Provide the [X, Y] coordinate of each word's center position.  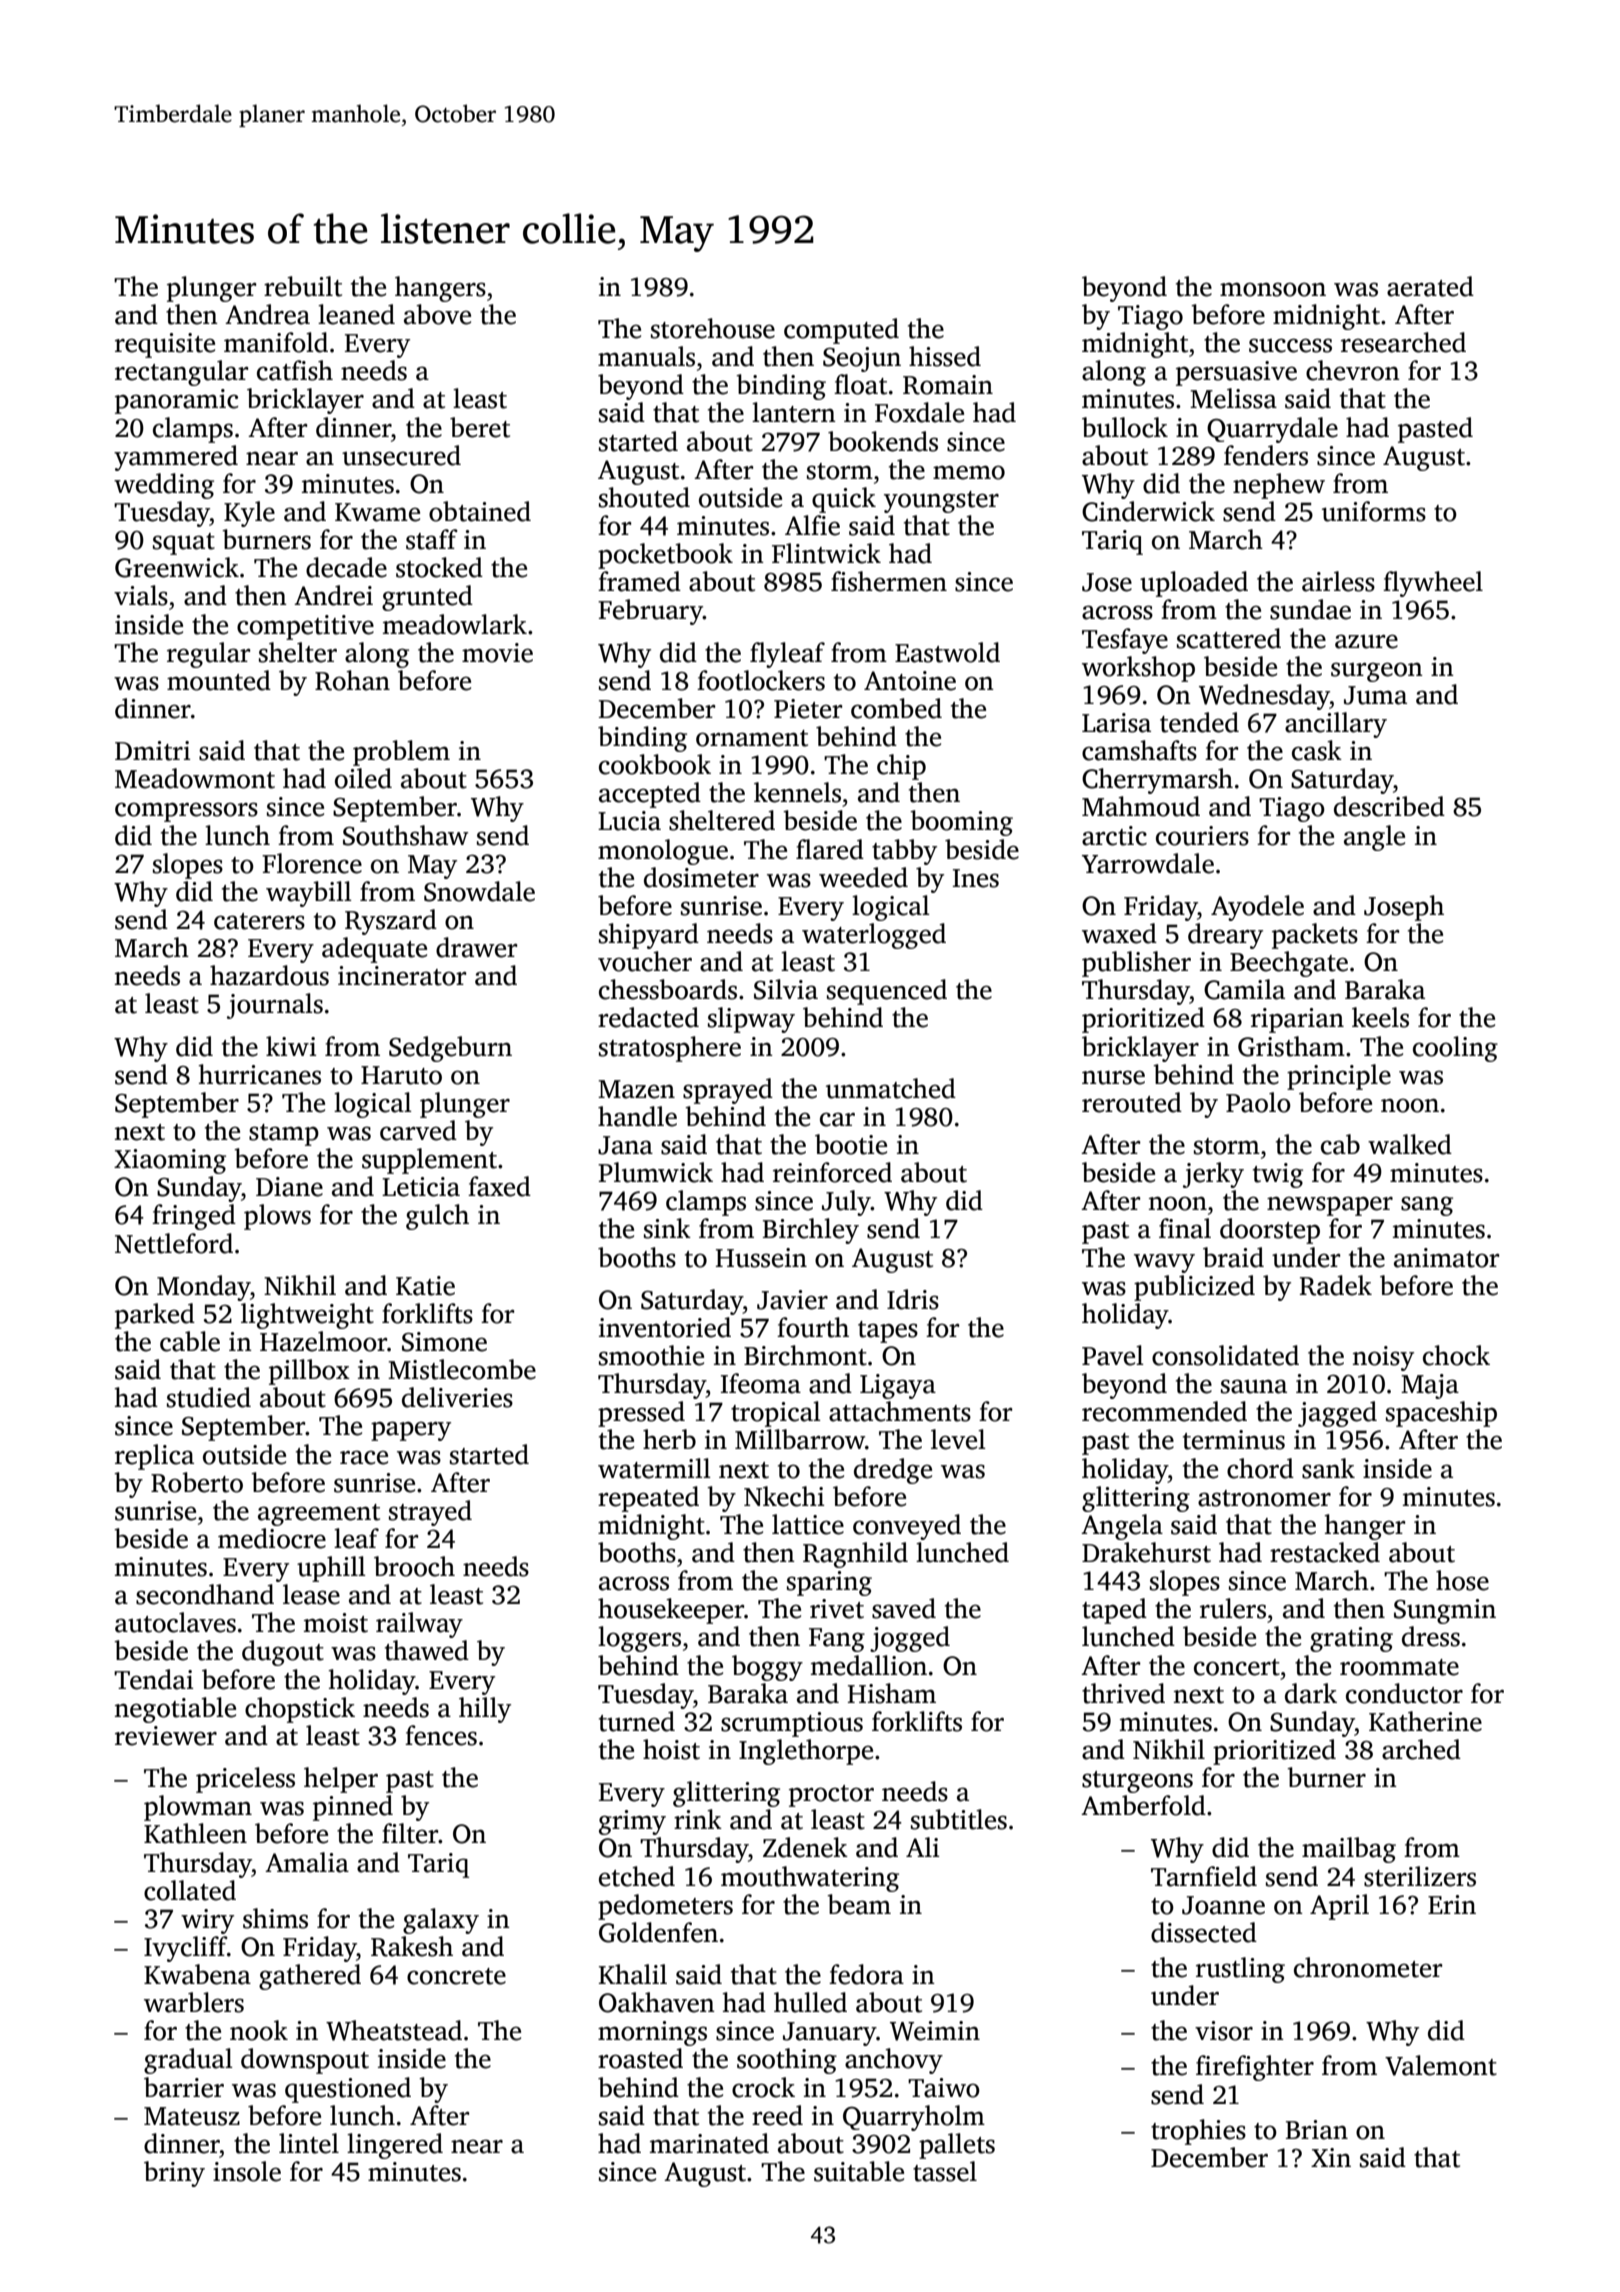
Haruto [401, 1075]
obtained [480, 511]
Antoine [910, 681]
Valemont [1441, 2065]
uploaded [1194, 584]
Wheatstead [394, 2030]
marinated [709, 2143]
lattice [808, 1524]
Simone [444, 1342]
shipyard [649, 936]
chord [1260, 1468]
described [1389, 806]
